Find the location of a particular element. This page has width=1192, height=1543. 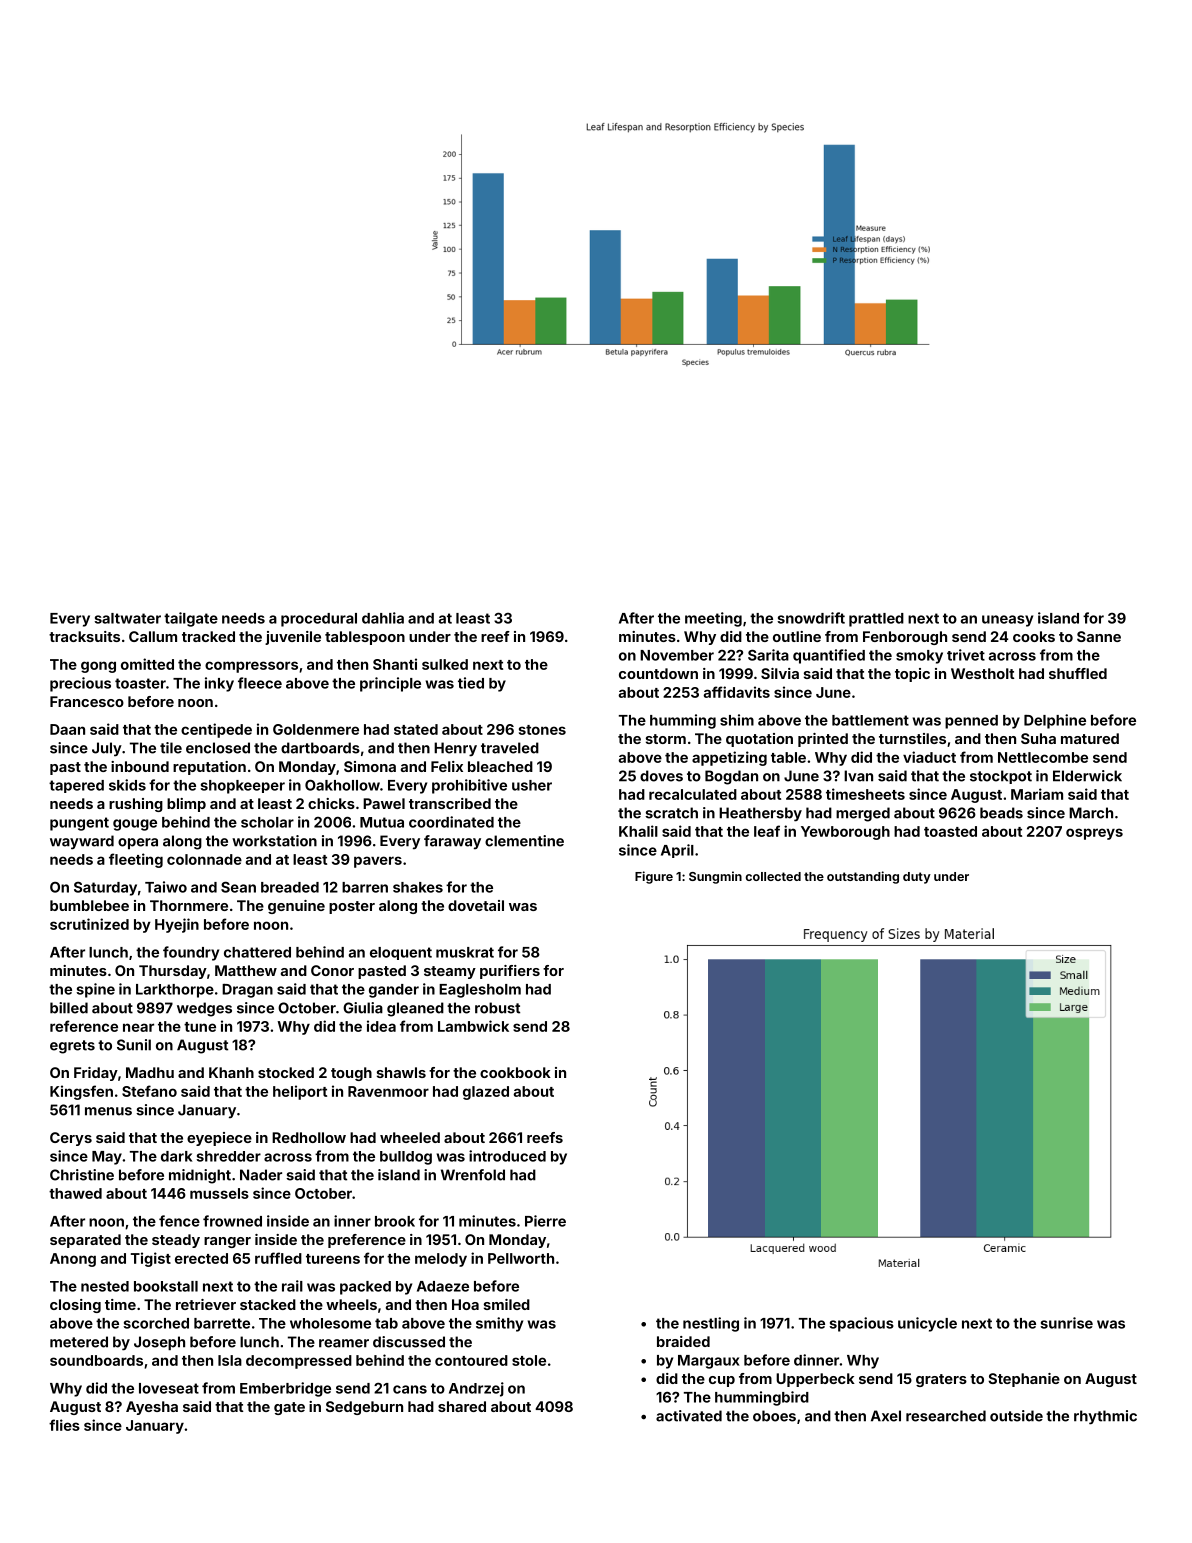

outstanding is located at coordinates (863, 877).
